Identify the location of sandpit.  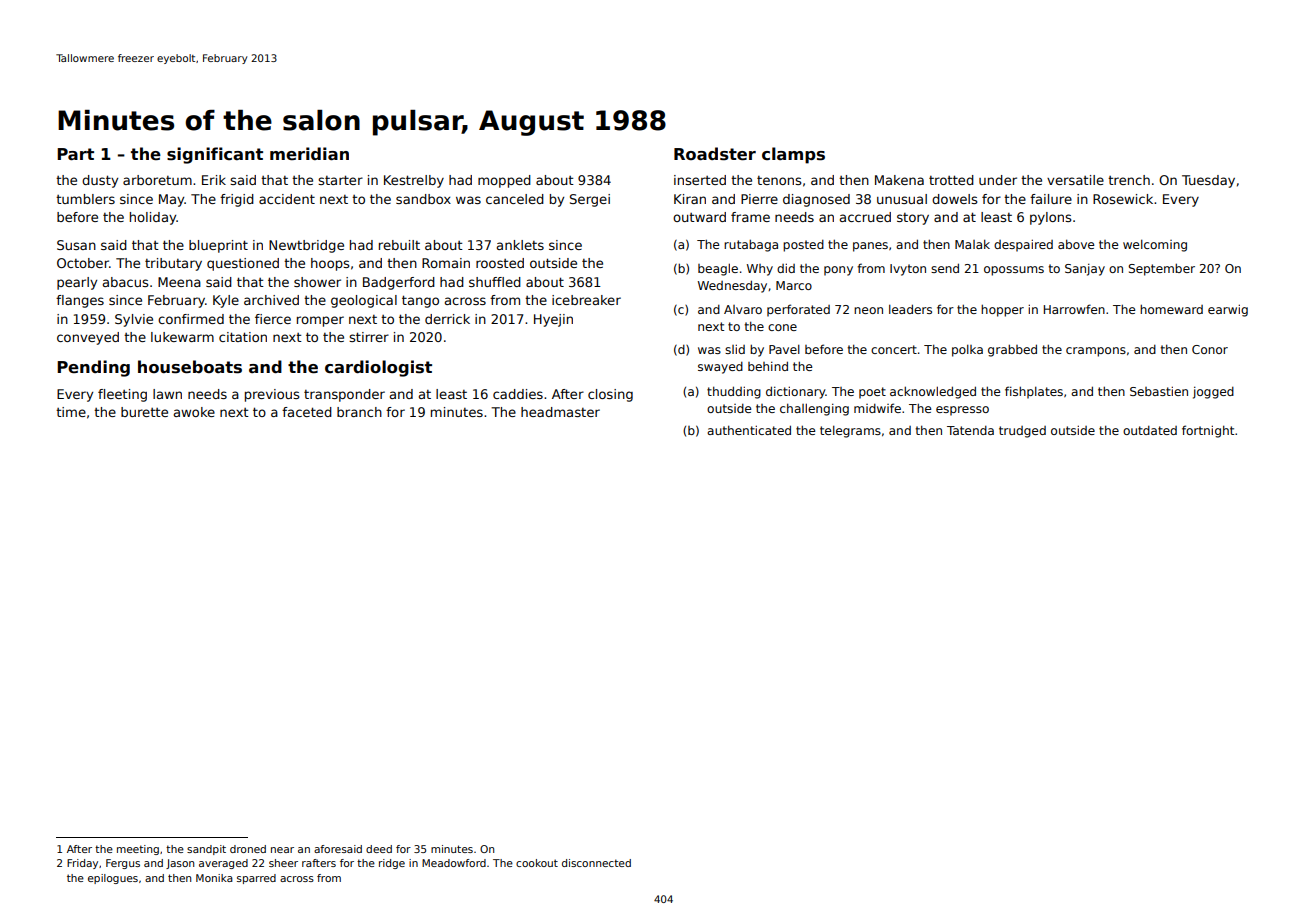
(206, 850).
